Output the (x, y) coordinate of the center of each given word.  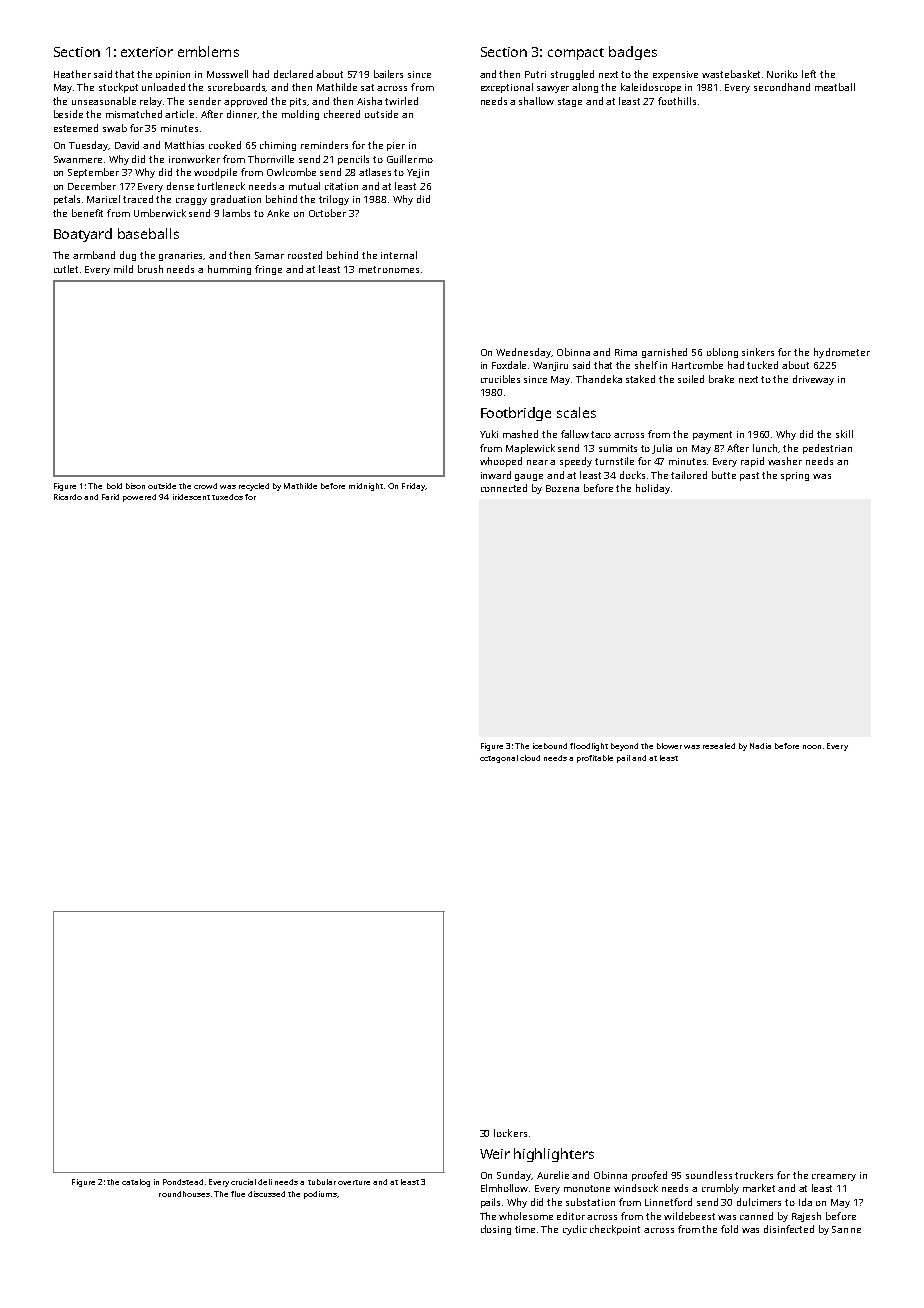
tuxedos (227, 497)
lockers (510, 1133)
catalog (136, 1183)
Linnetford (668, 1202)
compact (576, 54)
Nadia (760, 746)
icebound (550, 746)
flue (238, 1194)
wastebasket (731, 74)
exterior (147, 52)
